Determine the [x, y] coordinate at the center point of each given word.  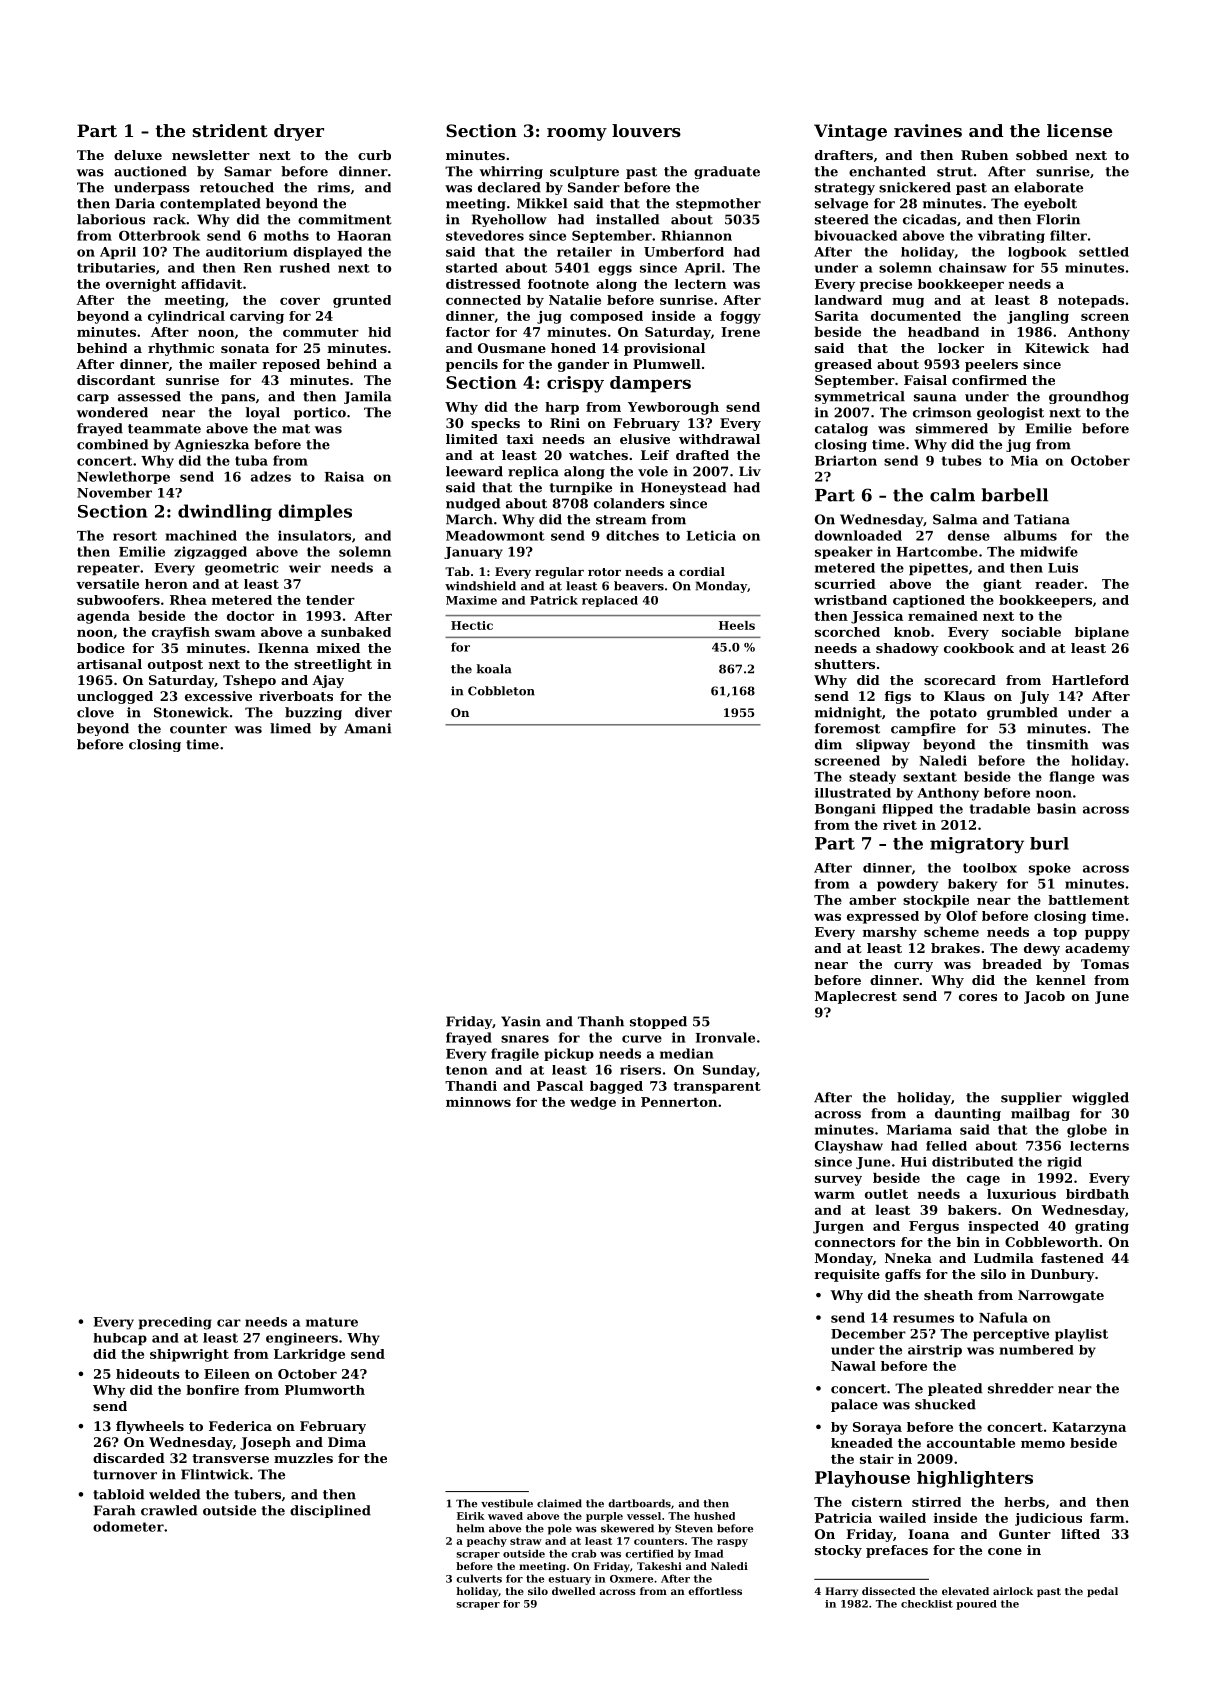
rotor [604, 572]
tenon [467, 1070]
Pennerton [679, 1102]
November [114, 493]
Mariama [919, 1129]
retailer [584, 252]
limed [290, 728]
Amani [367, 728]
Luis [1063, 568]
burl [1049, 843]
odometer [128, 1526]
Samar [248, 171]
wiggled [1100, 1098]
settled [1104, 252]
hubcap [120, 1339]
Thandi [471, 1086]
